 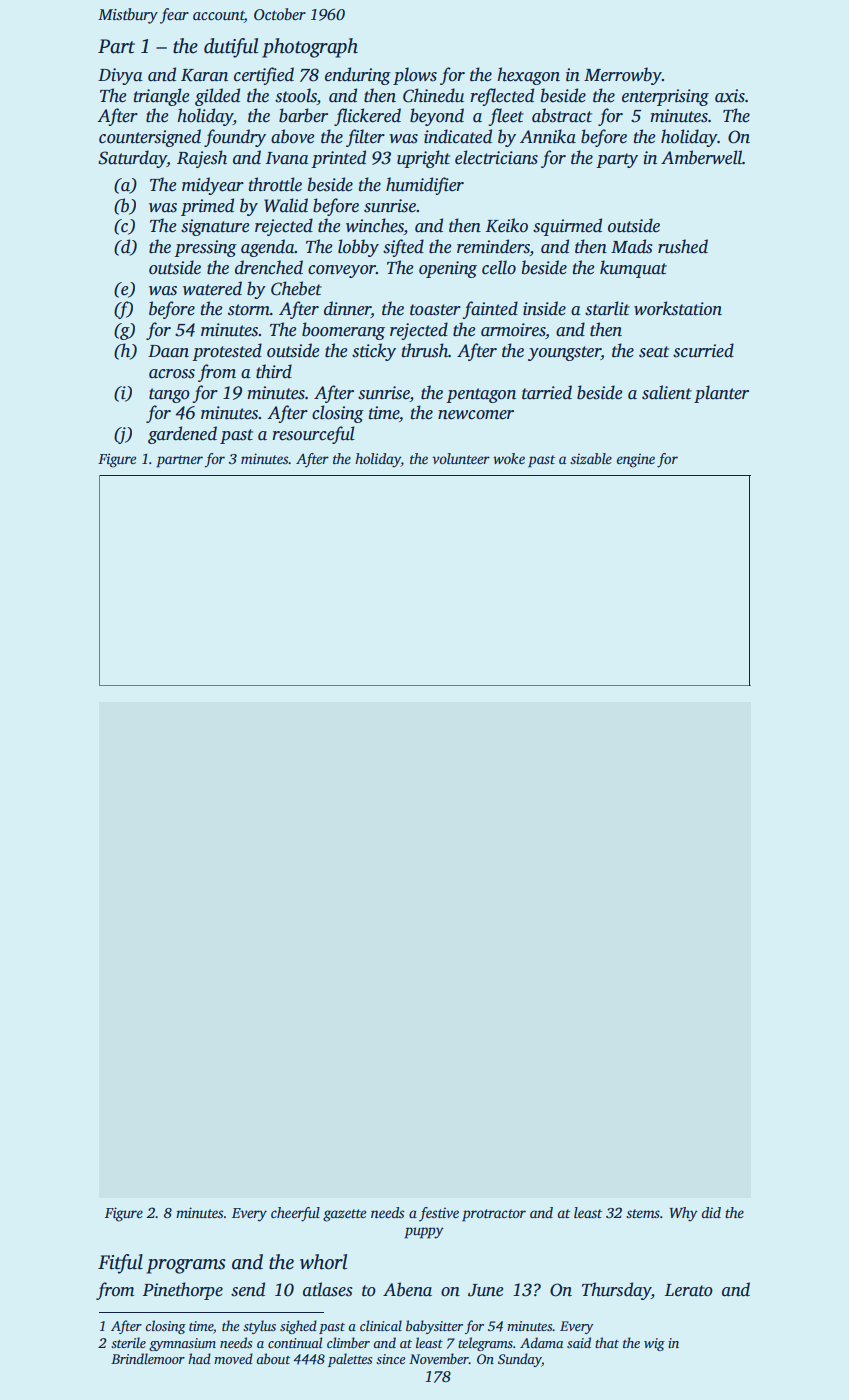 I want to click on Why, so click(x=684, y=1214).
